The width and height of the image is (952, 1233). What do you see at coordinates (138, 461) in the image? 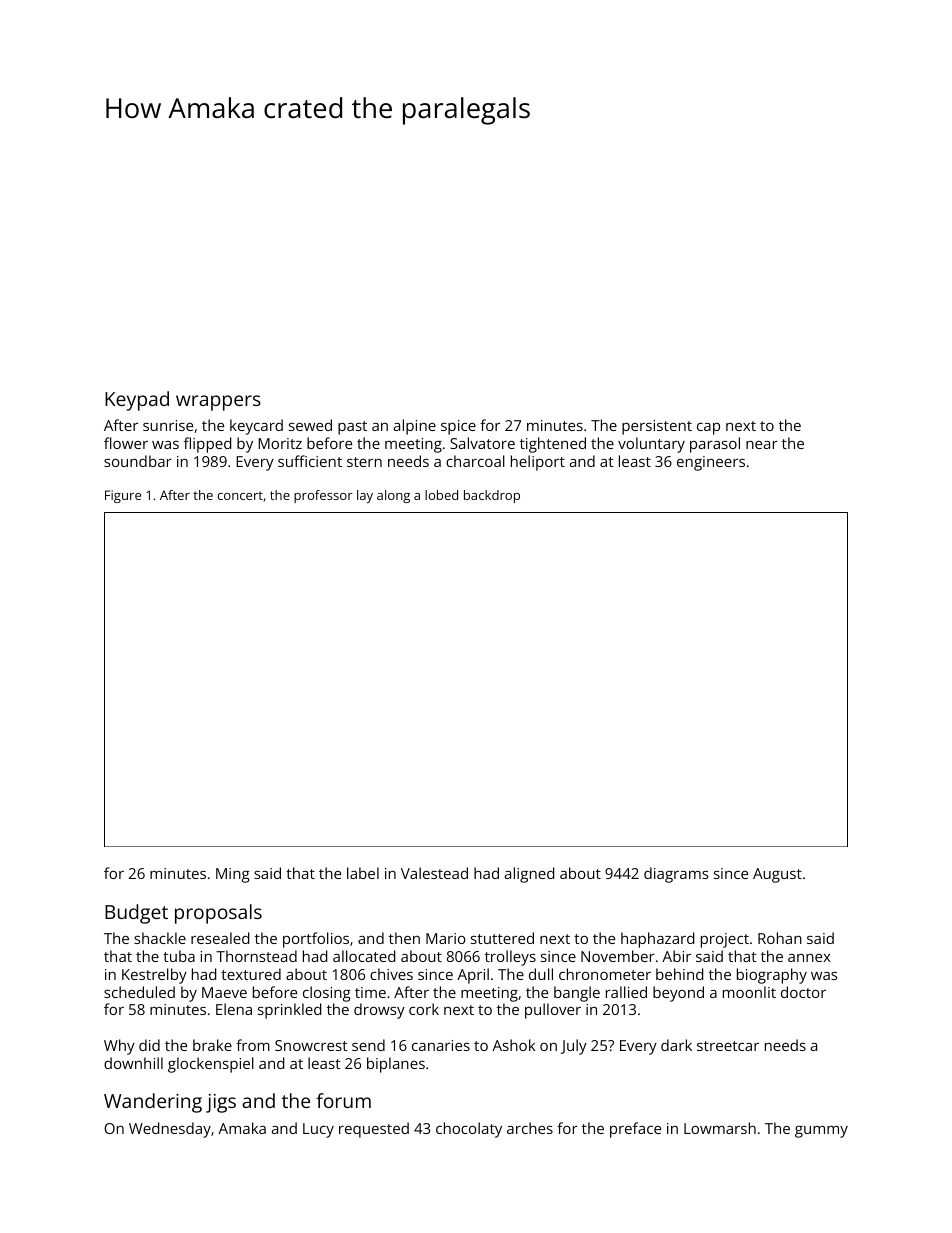
I see `soundbar` at bounding box center [138, 461].
